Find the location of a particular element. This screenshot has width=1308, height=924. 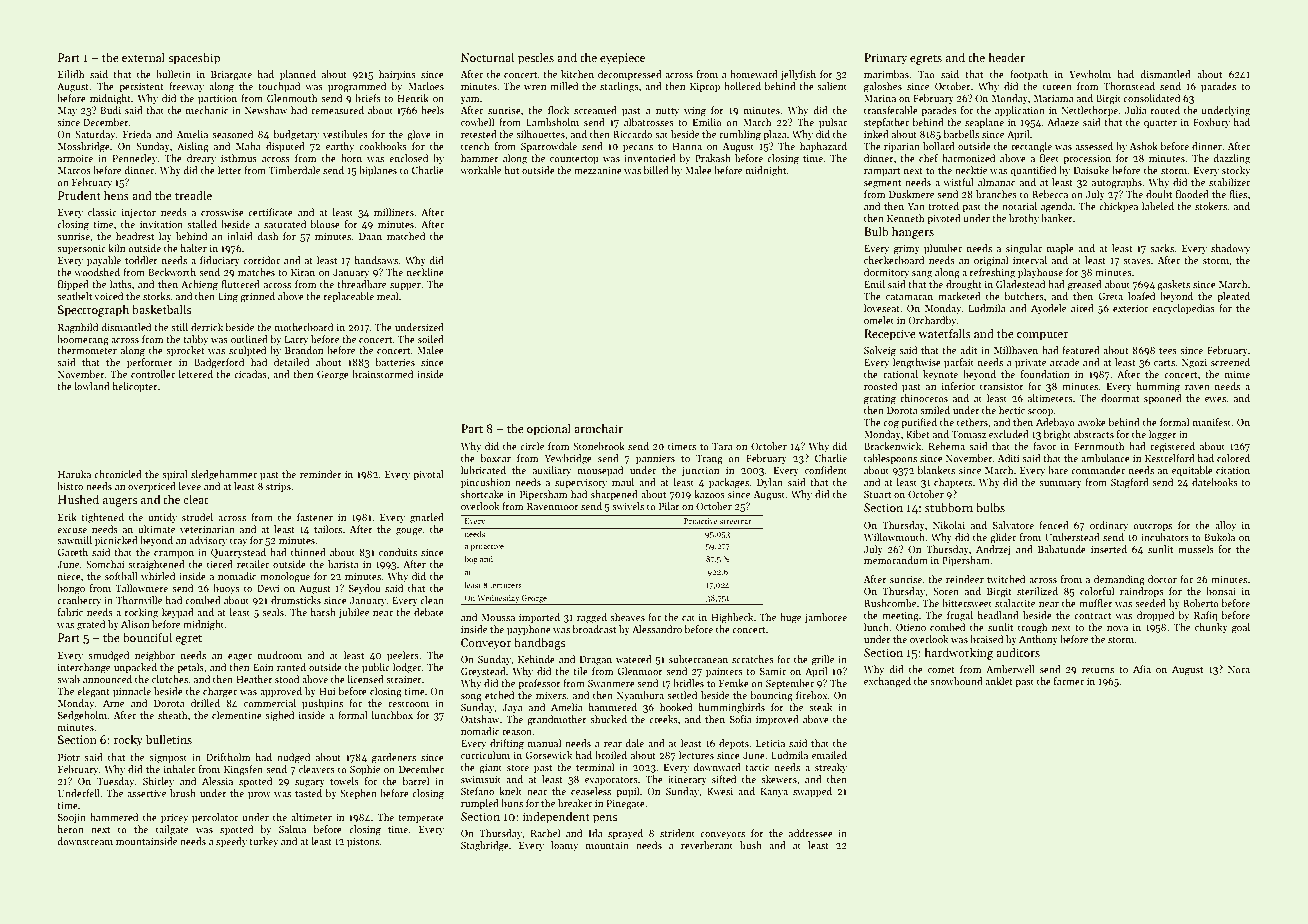

dormitory is located at coordinates (887, 273).
